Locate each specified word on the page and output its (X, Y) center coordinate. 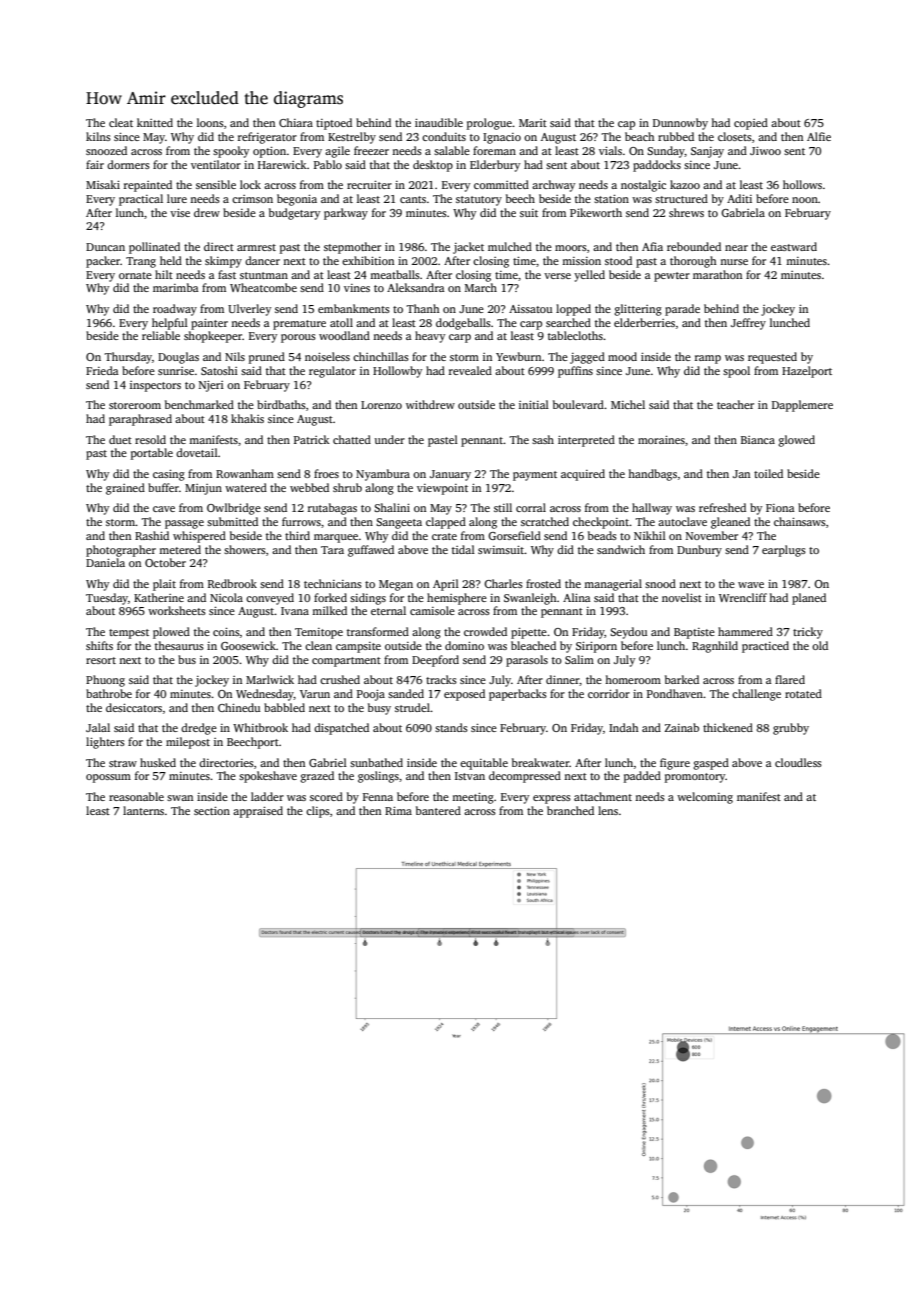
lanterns (143, 810)
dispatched (341, 729)
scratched (545, 521)
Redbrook (232, 583)
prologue (489, 124)
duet (120, 439)
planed (809, 599)
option (269, 152)
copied (751, 124)
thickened (728, 727)
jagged (587, 358)
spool (736, 372)
